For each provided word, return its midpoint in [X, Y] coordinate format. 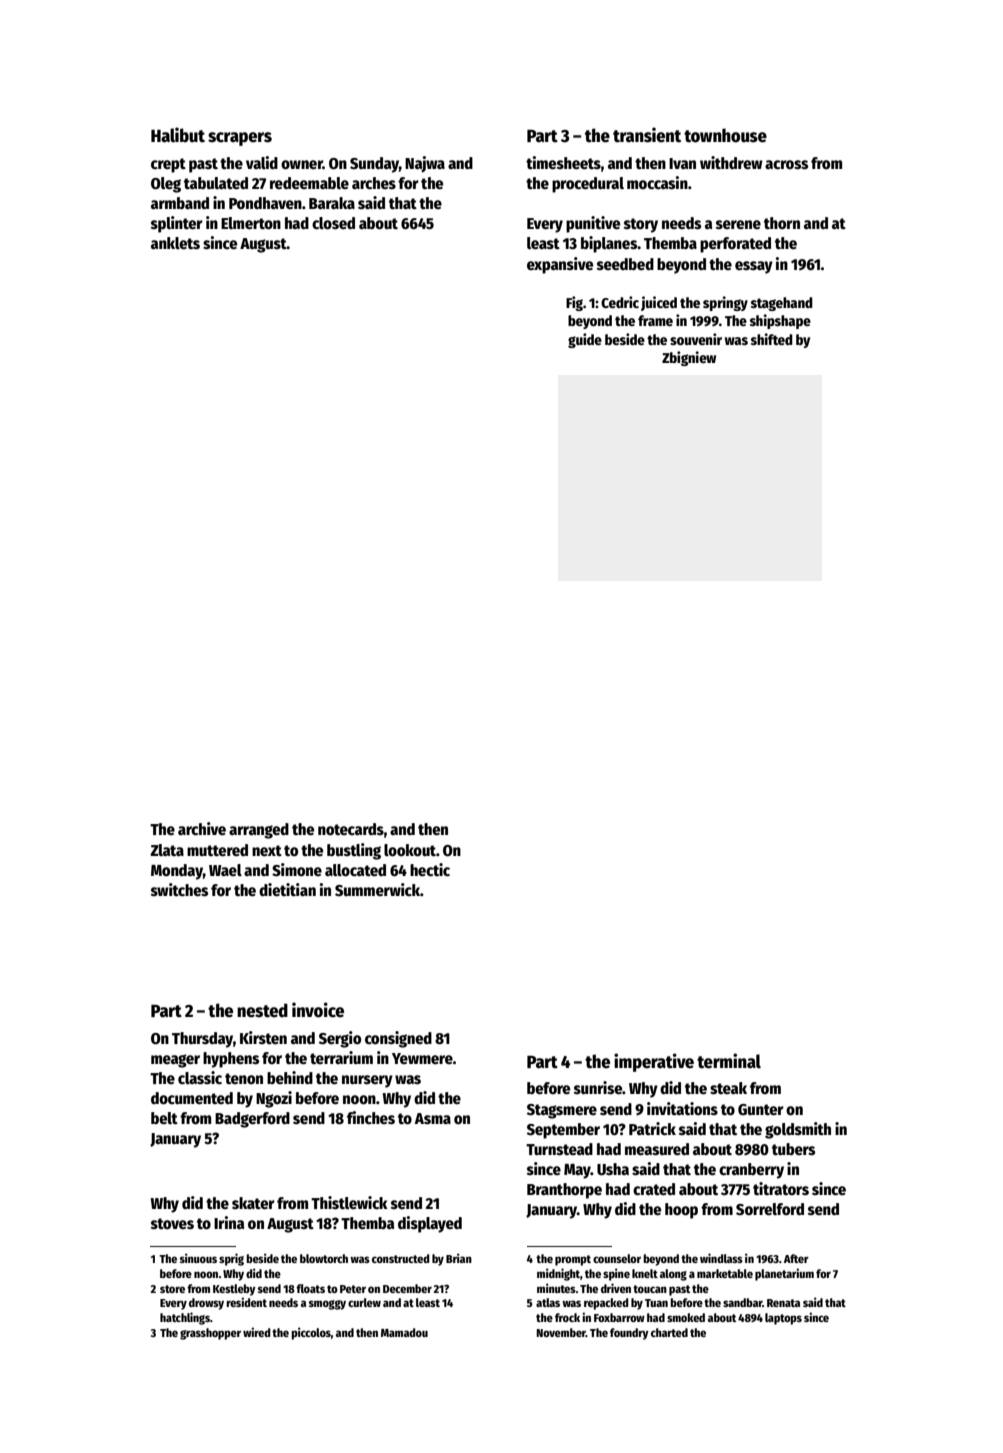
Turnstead [559, 1149]
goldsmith [798, 1130]
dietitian [287, 889]
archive [202, 829]
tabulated [216, 183]
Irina [229, 1222]
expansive [560, 265]
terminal [729, 1061]
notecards [351, 829]
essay [754, 267]
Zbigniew [689, 358]
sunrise [598, 1087]
